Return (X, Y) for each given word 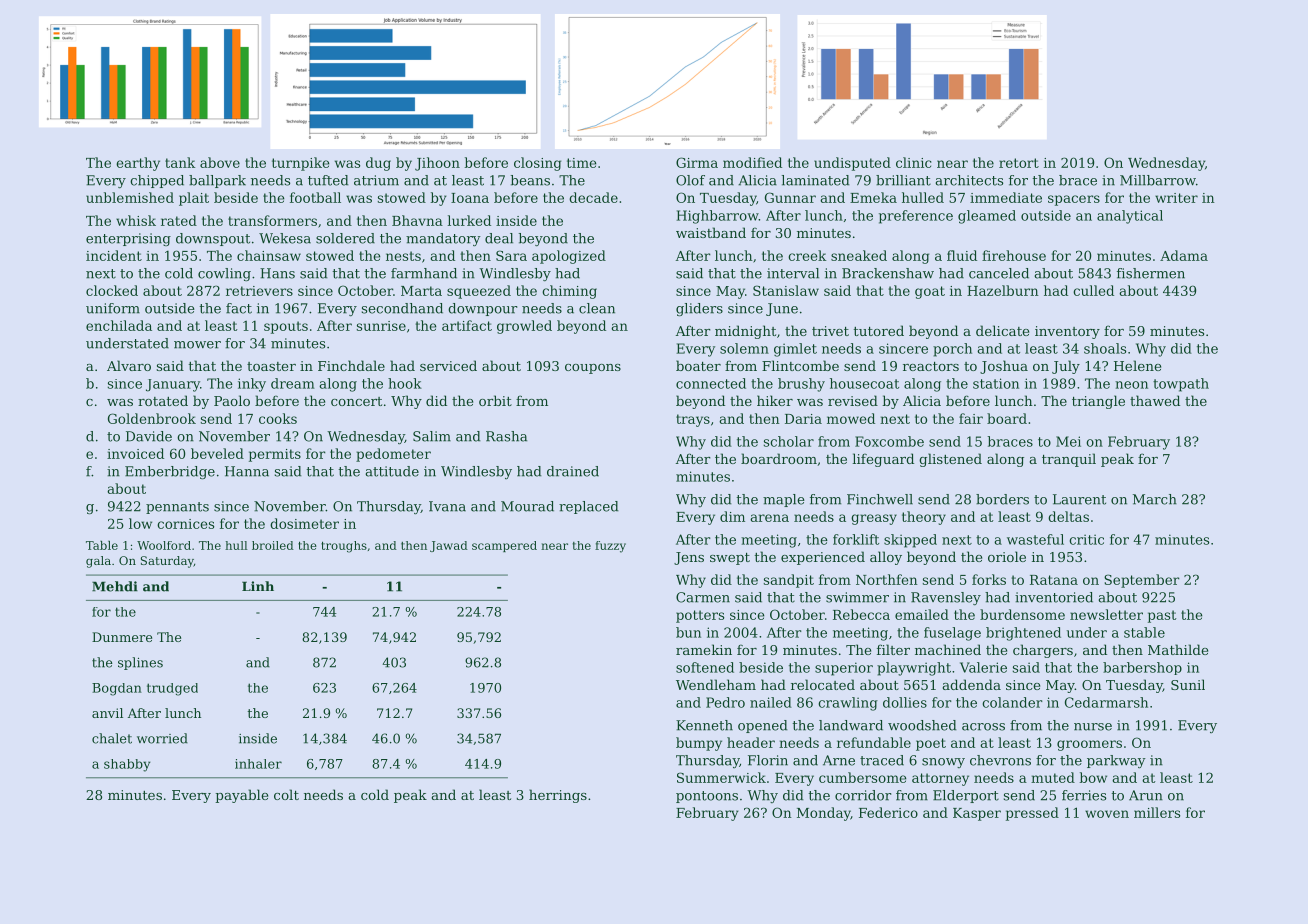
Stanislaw (786, 290)
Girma (697, 162)
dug (378, 164)
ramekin (704, 649)
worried (162, 738)
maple (784, 500)
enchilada (119, 325)
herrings (558, 796)
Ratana (1054, 580)
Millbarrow (1158, 180)
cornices (185, 524)
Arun (1146, 795)
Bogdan (117, 689)
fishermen (1151, 273)
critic (1086, 540)
